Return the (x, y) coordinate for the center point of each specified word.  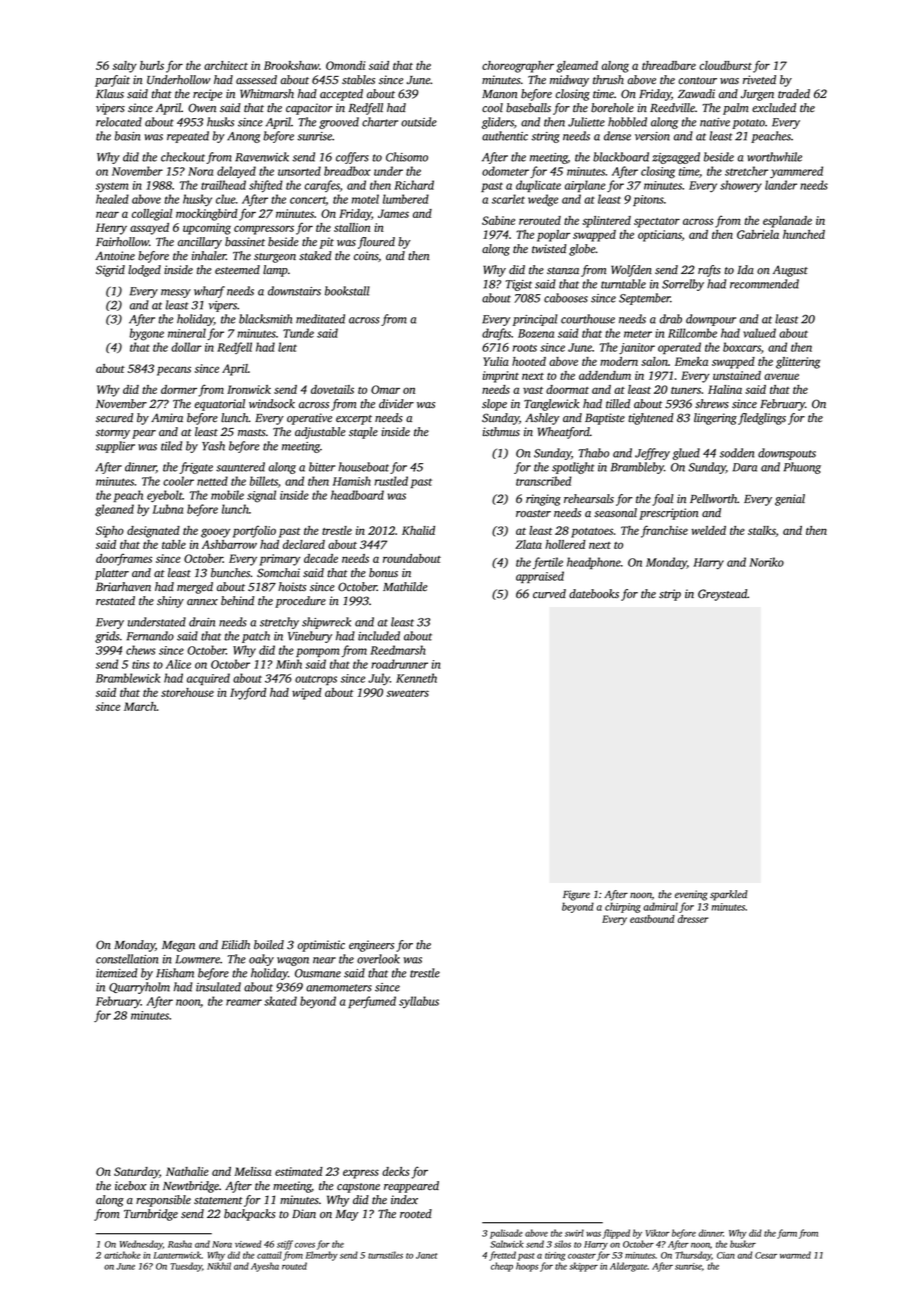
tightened (651, 419)
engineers (371, 946)
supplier (115, 447)
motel (365, 199)
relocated (119, 122)
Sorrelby (683, 285)
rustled (391, 481)
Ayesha (265, 1267)
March (140, 706)
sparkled (729, 895)
